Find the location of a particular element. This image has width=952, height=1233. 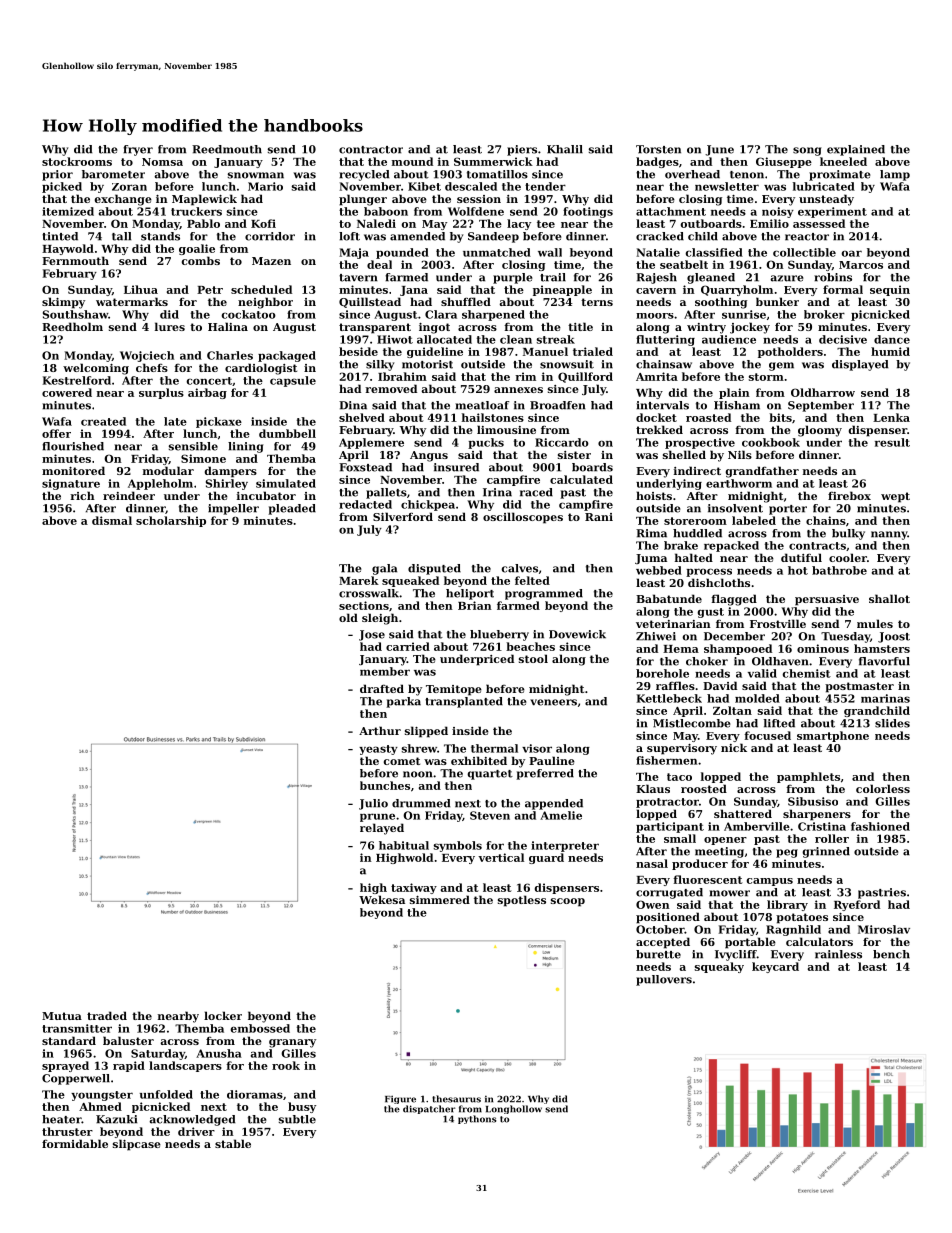

Jana is located at coordinates (414, 291).
